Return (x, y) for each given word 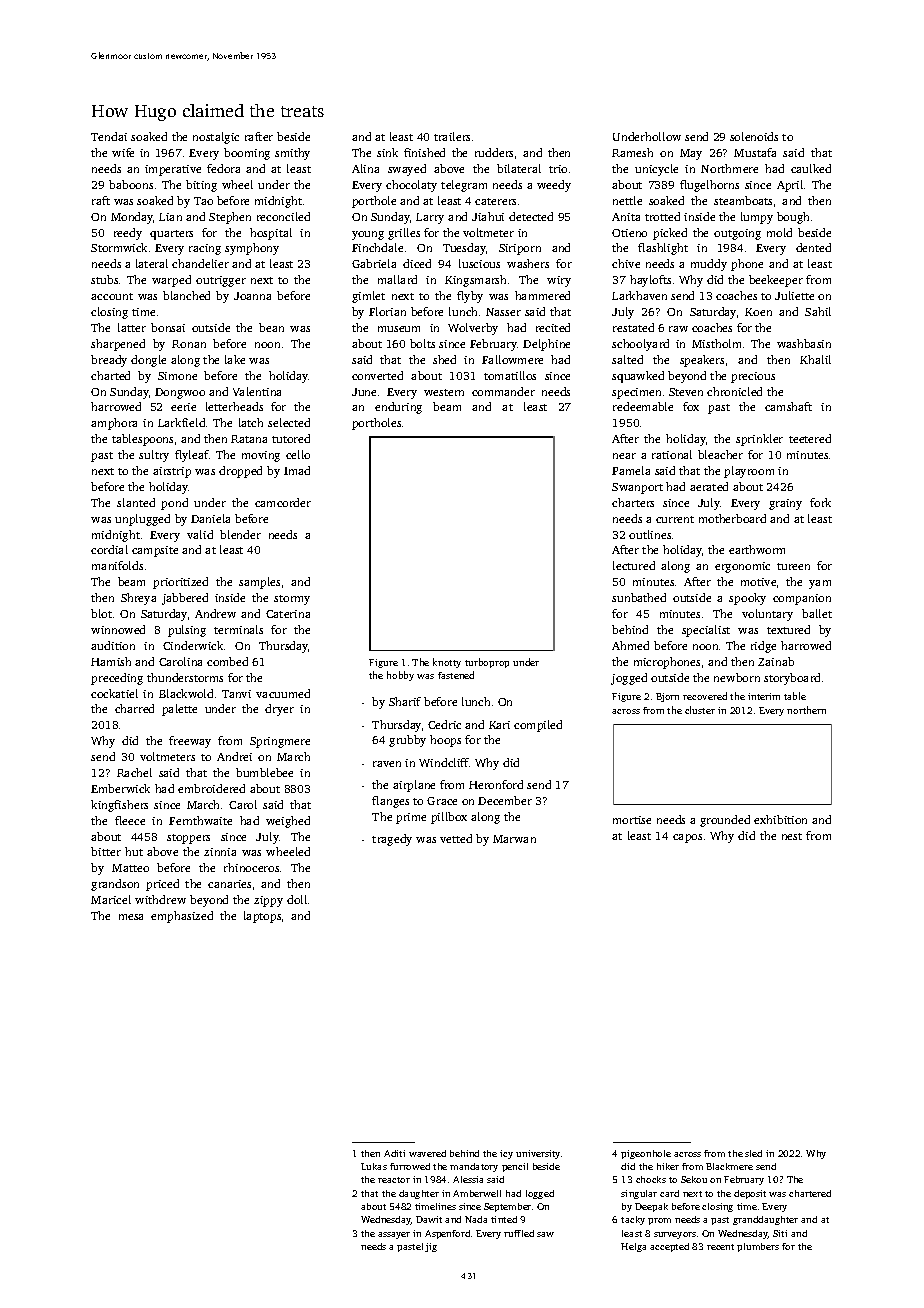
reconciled (283, 216)
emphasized (182, 917)
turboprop (487, 663)
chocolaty (411, 186)
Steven (686, 392)
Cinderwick (193, 645)
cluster (700, 710)
